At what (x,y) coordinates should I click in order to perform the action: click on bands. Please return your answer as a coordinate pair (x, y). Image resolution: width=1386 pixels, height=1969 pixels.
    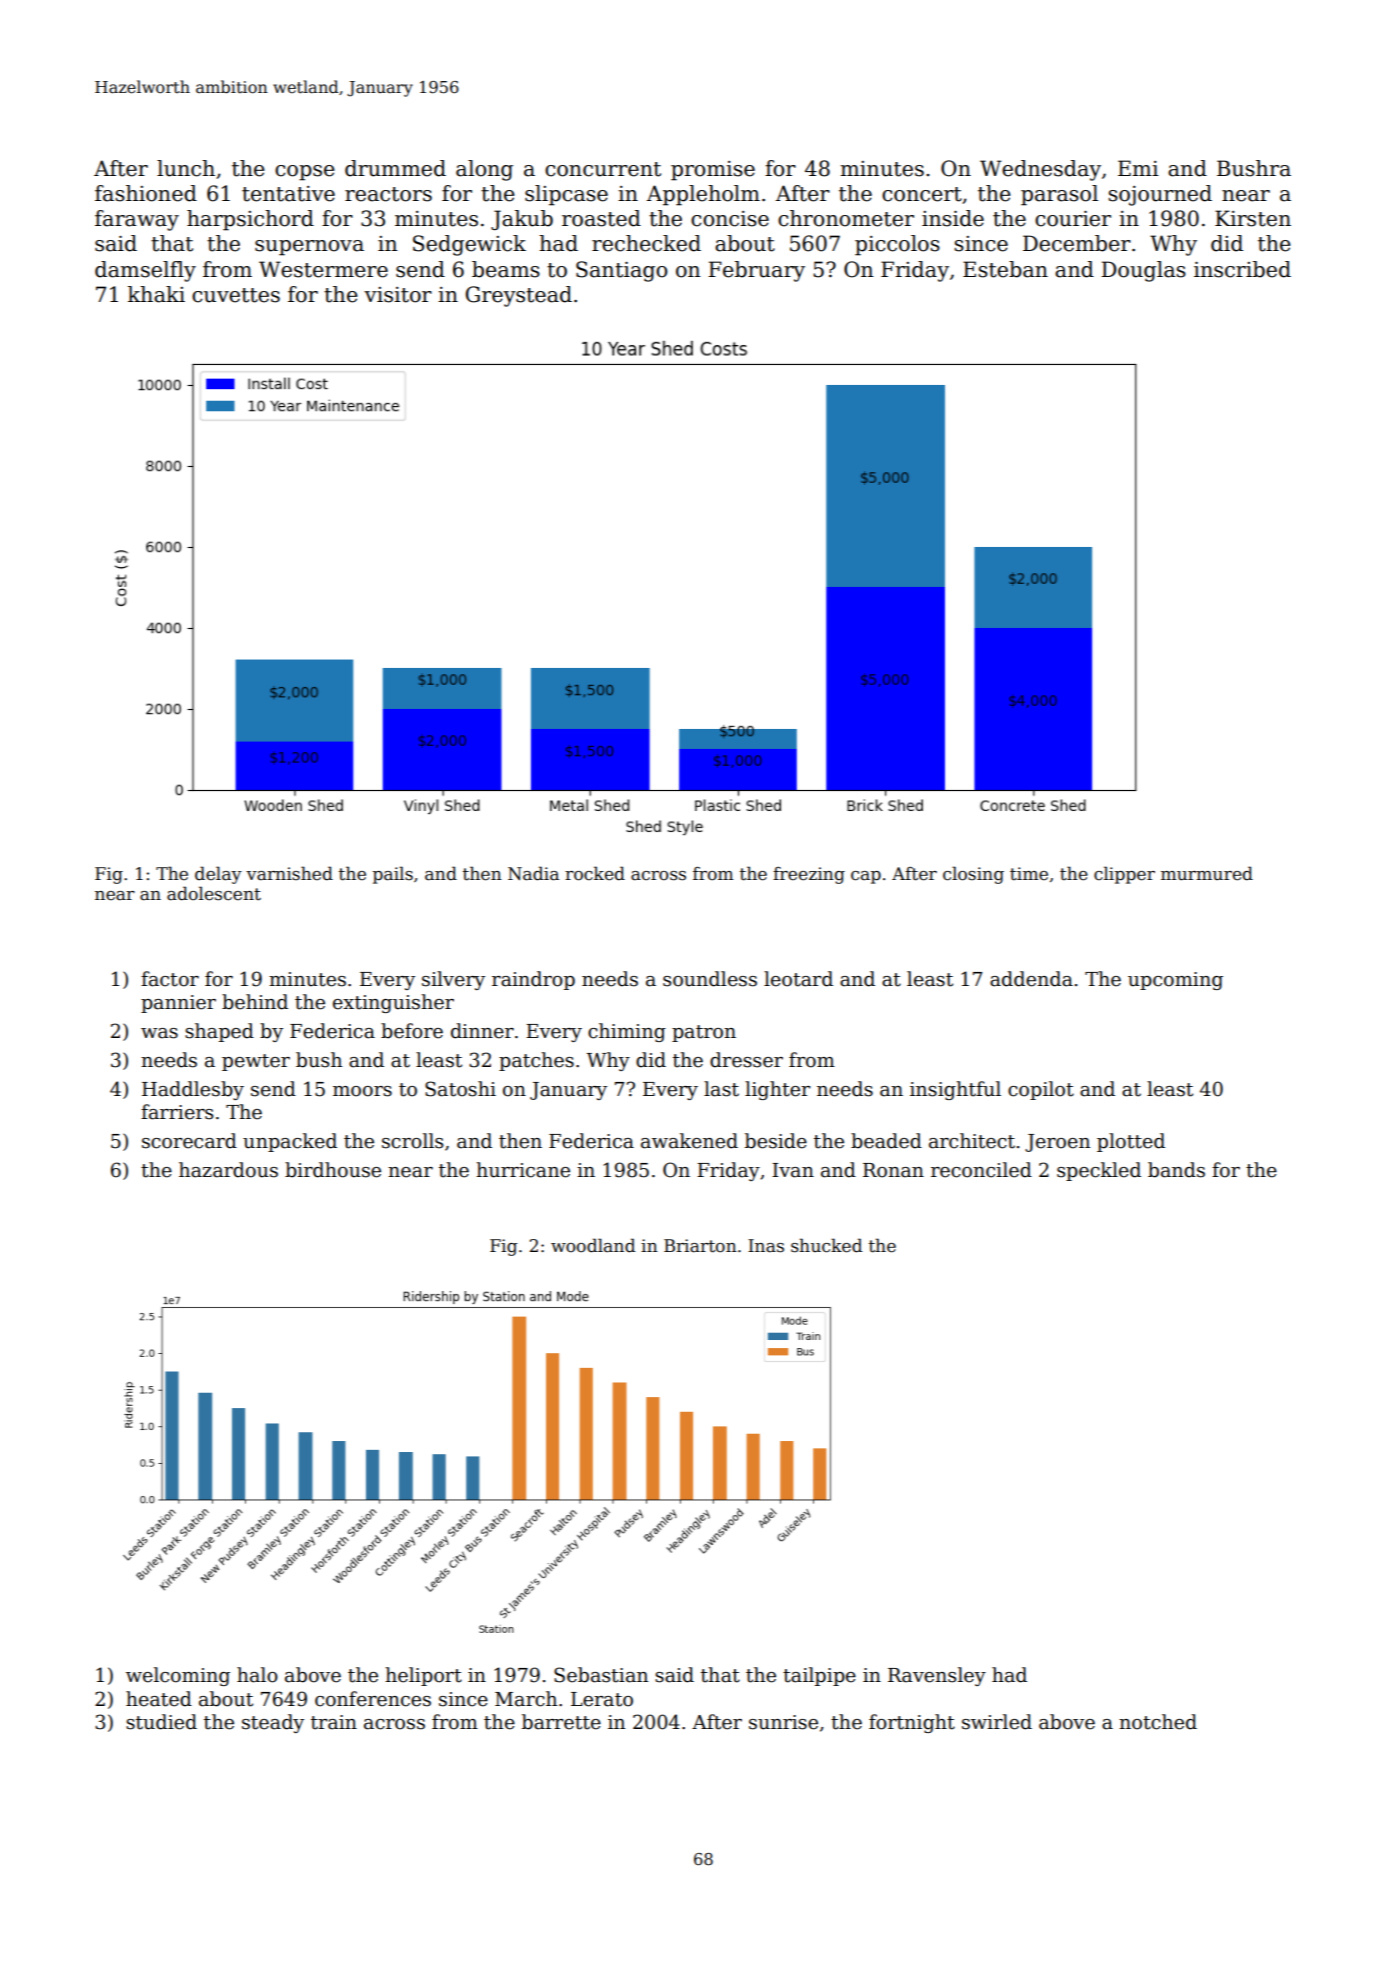
    Looking at the image, I should click on (1176, 1170).
